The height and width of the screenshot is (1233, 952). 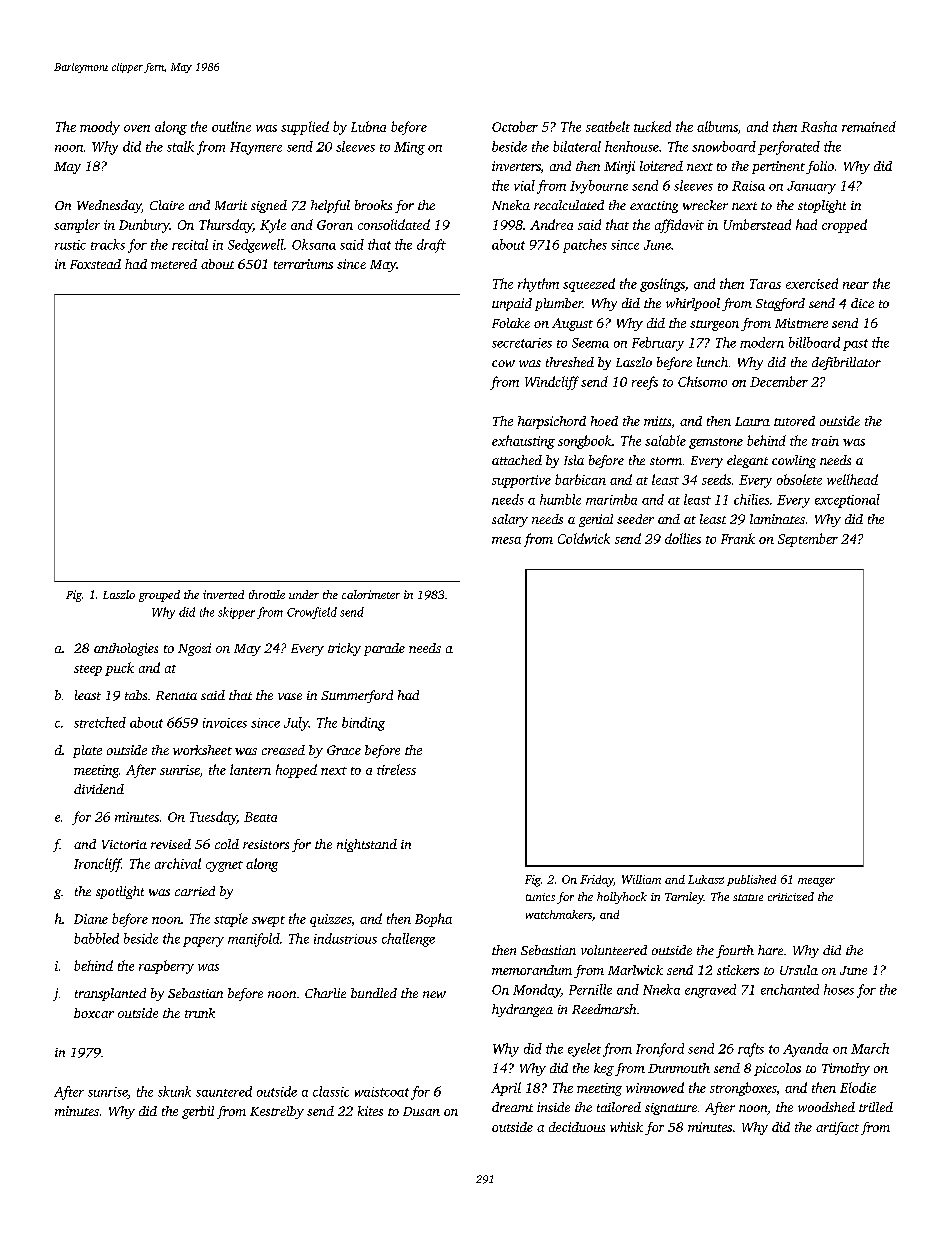 I want to click on Dusan, so click(x=421, y=1111).
